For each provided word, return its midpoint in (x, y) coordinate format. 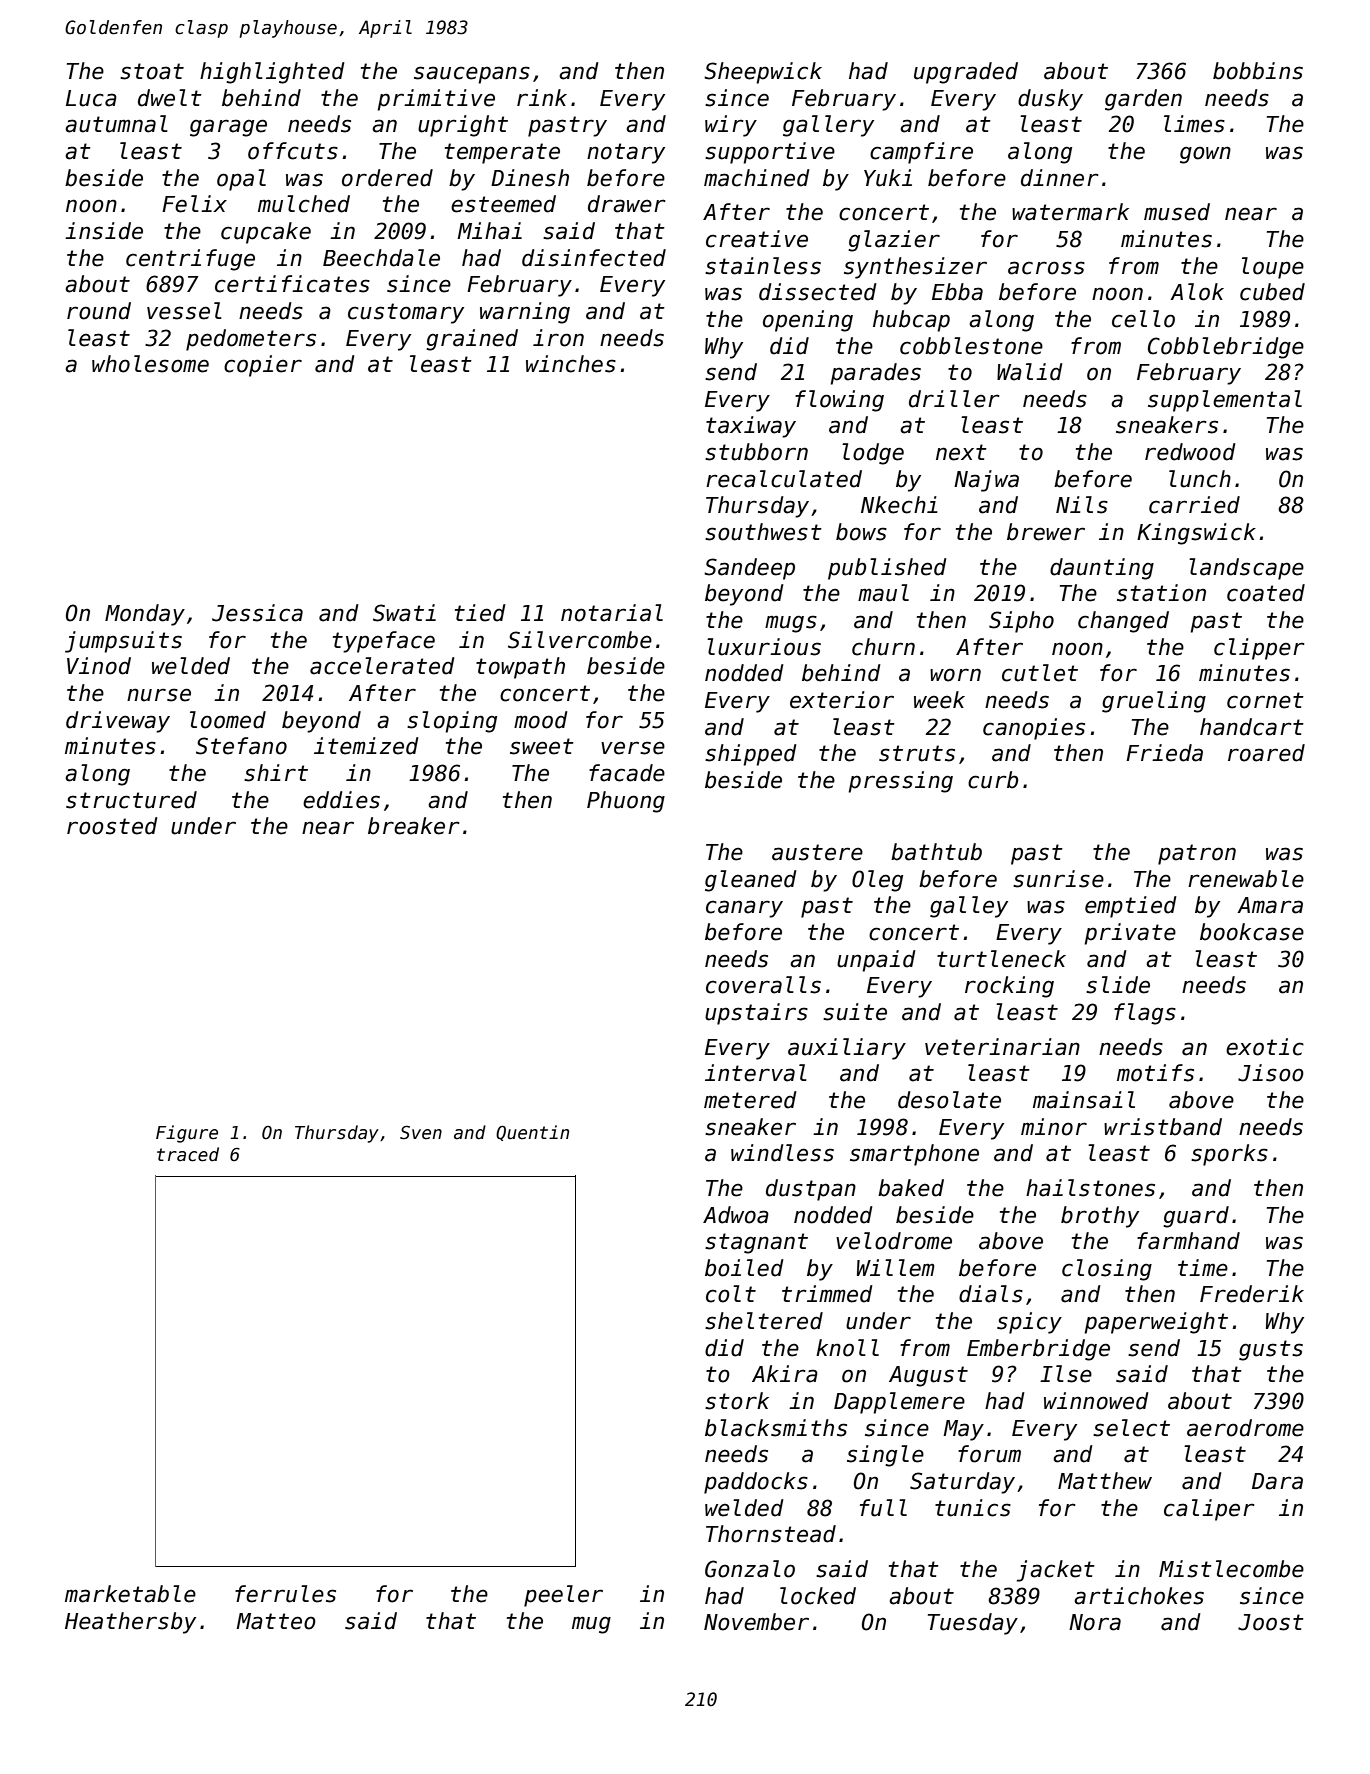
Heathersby (130, 1623)
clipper (1259, 649)
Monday (145, 615)
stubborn (756, 452)
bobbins (1258, 71)
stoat (152, 71)
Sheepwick (763, 73)
